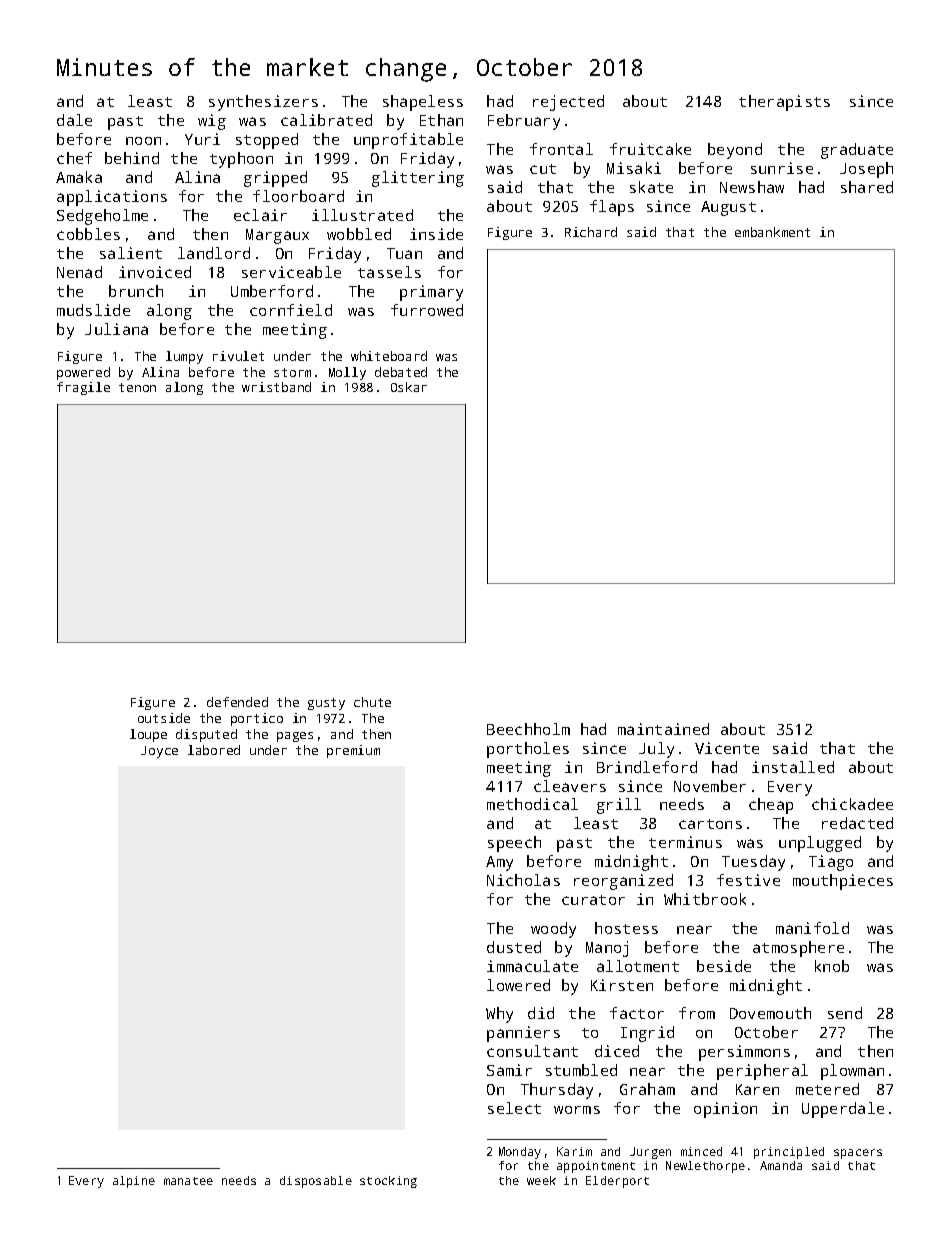  I want to click on labored, so click(214, 750).
